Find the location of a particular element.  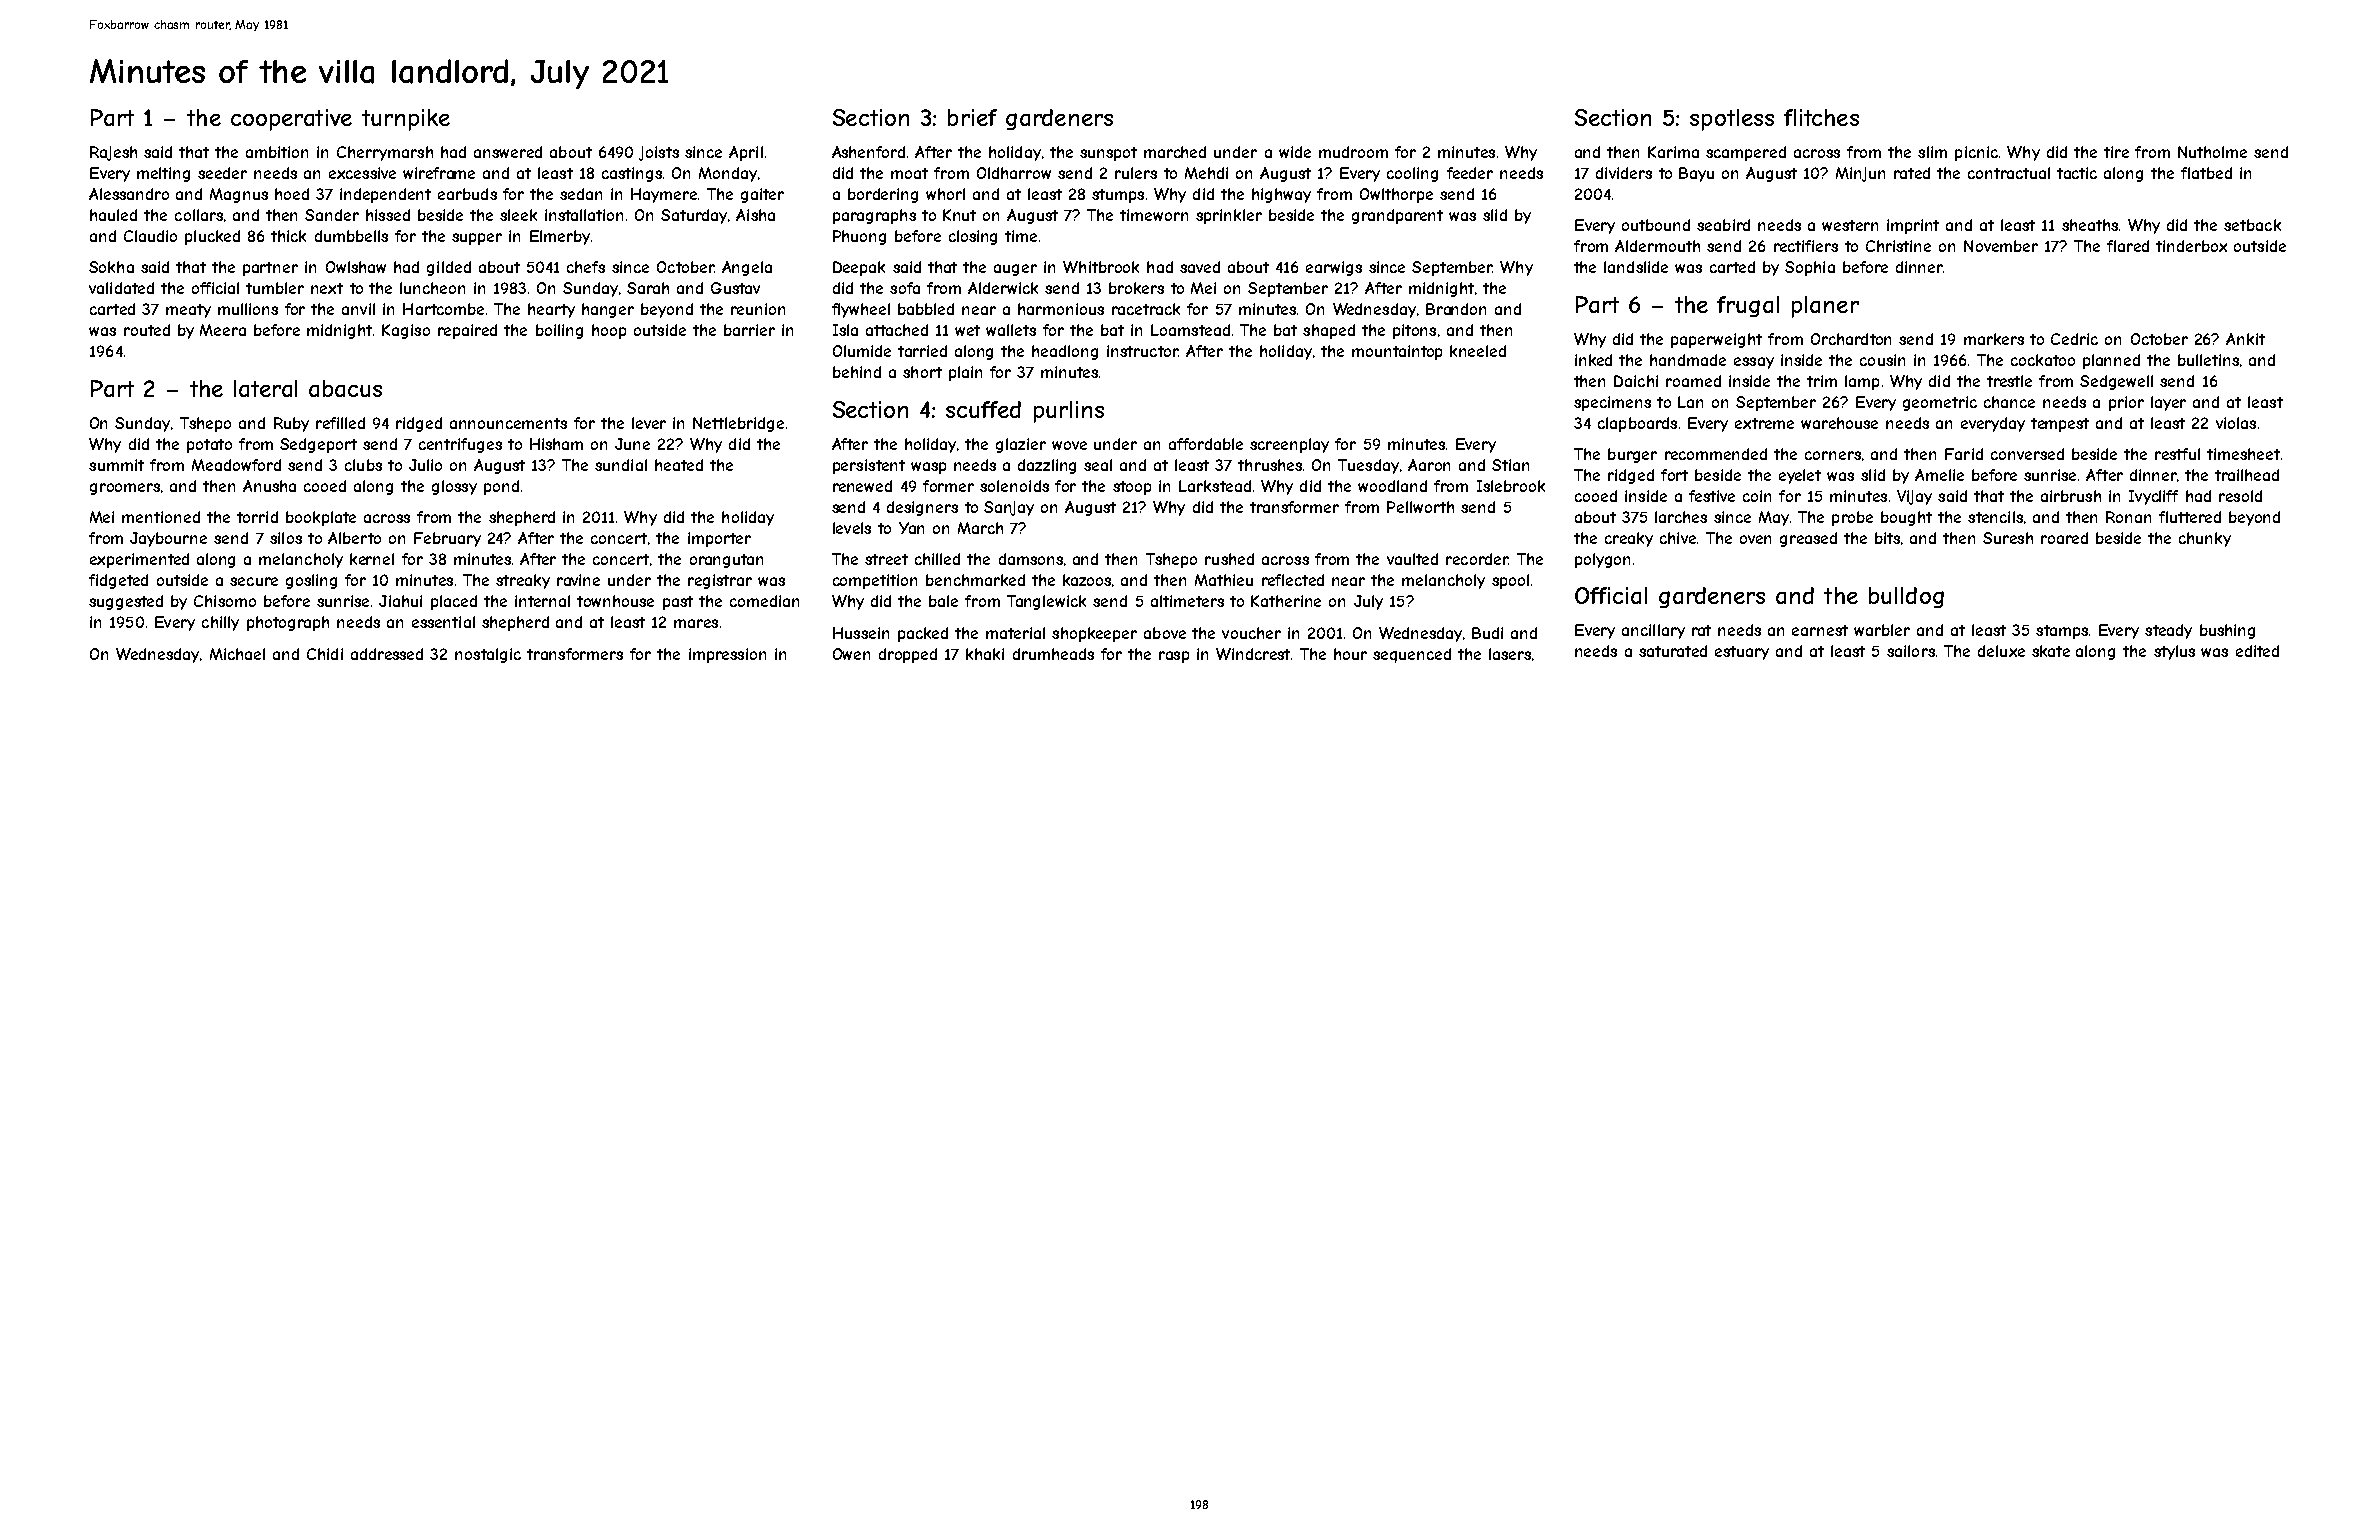

sailors is located at coordinates (1911, 651).
